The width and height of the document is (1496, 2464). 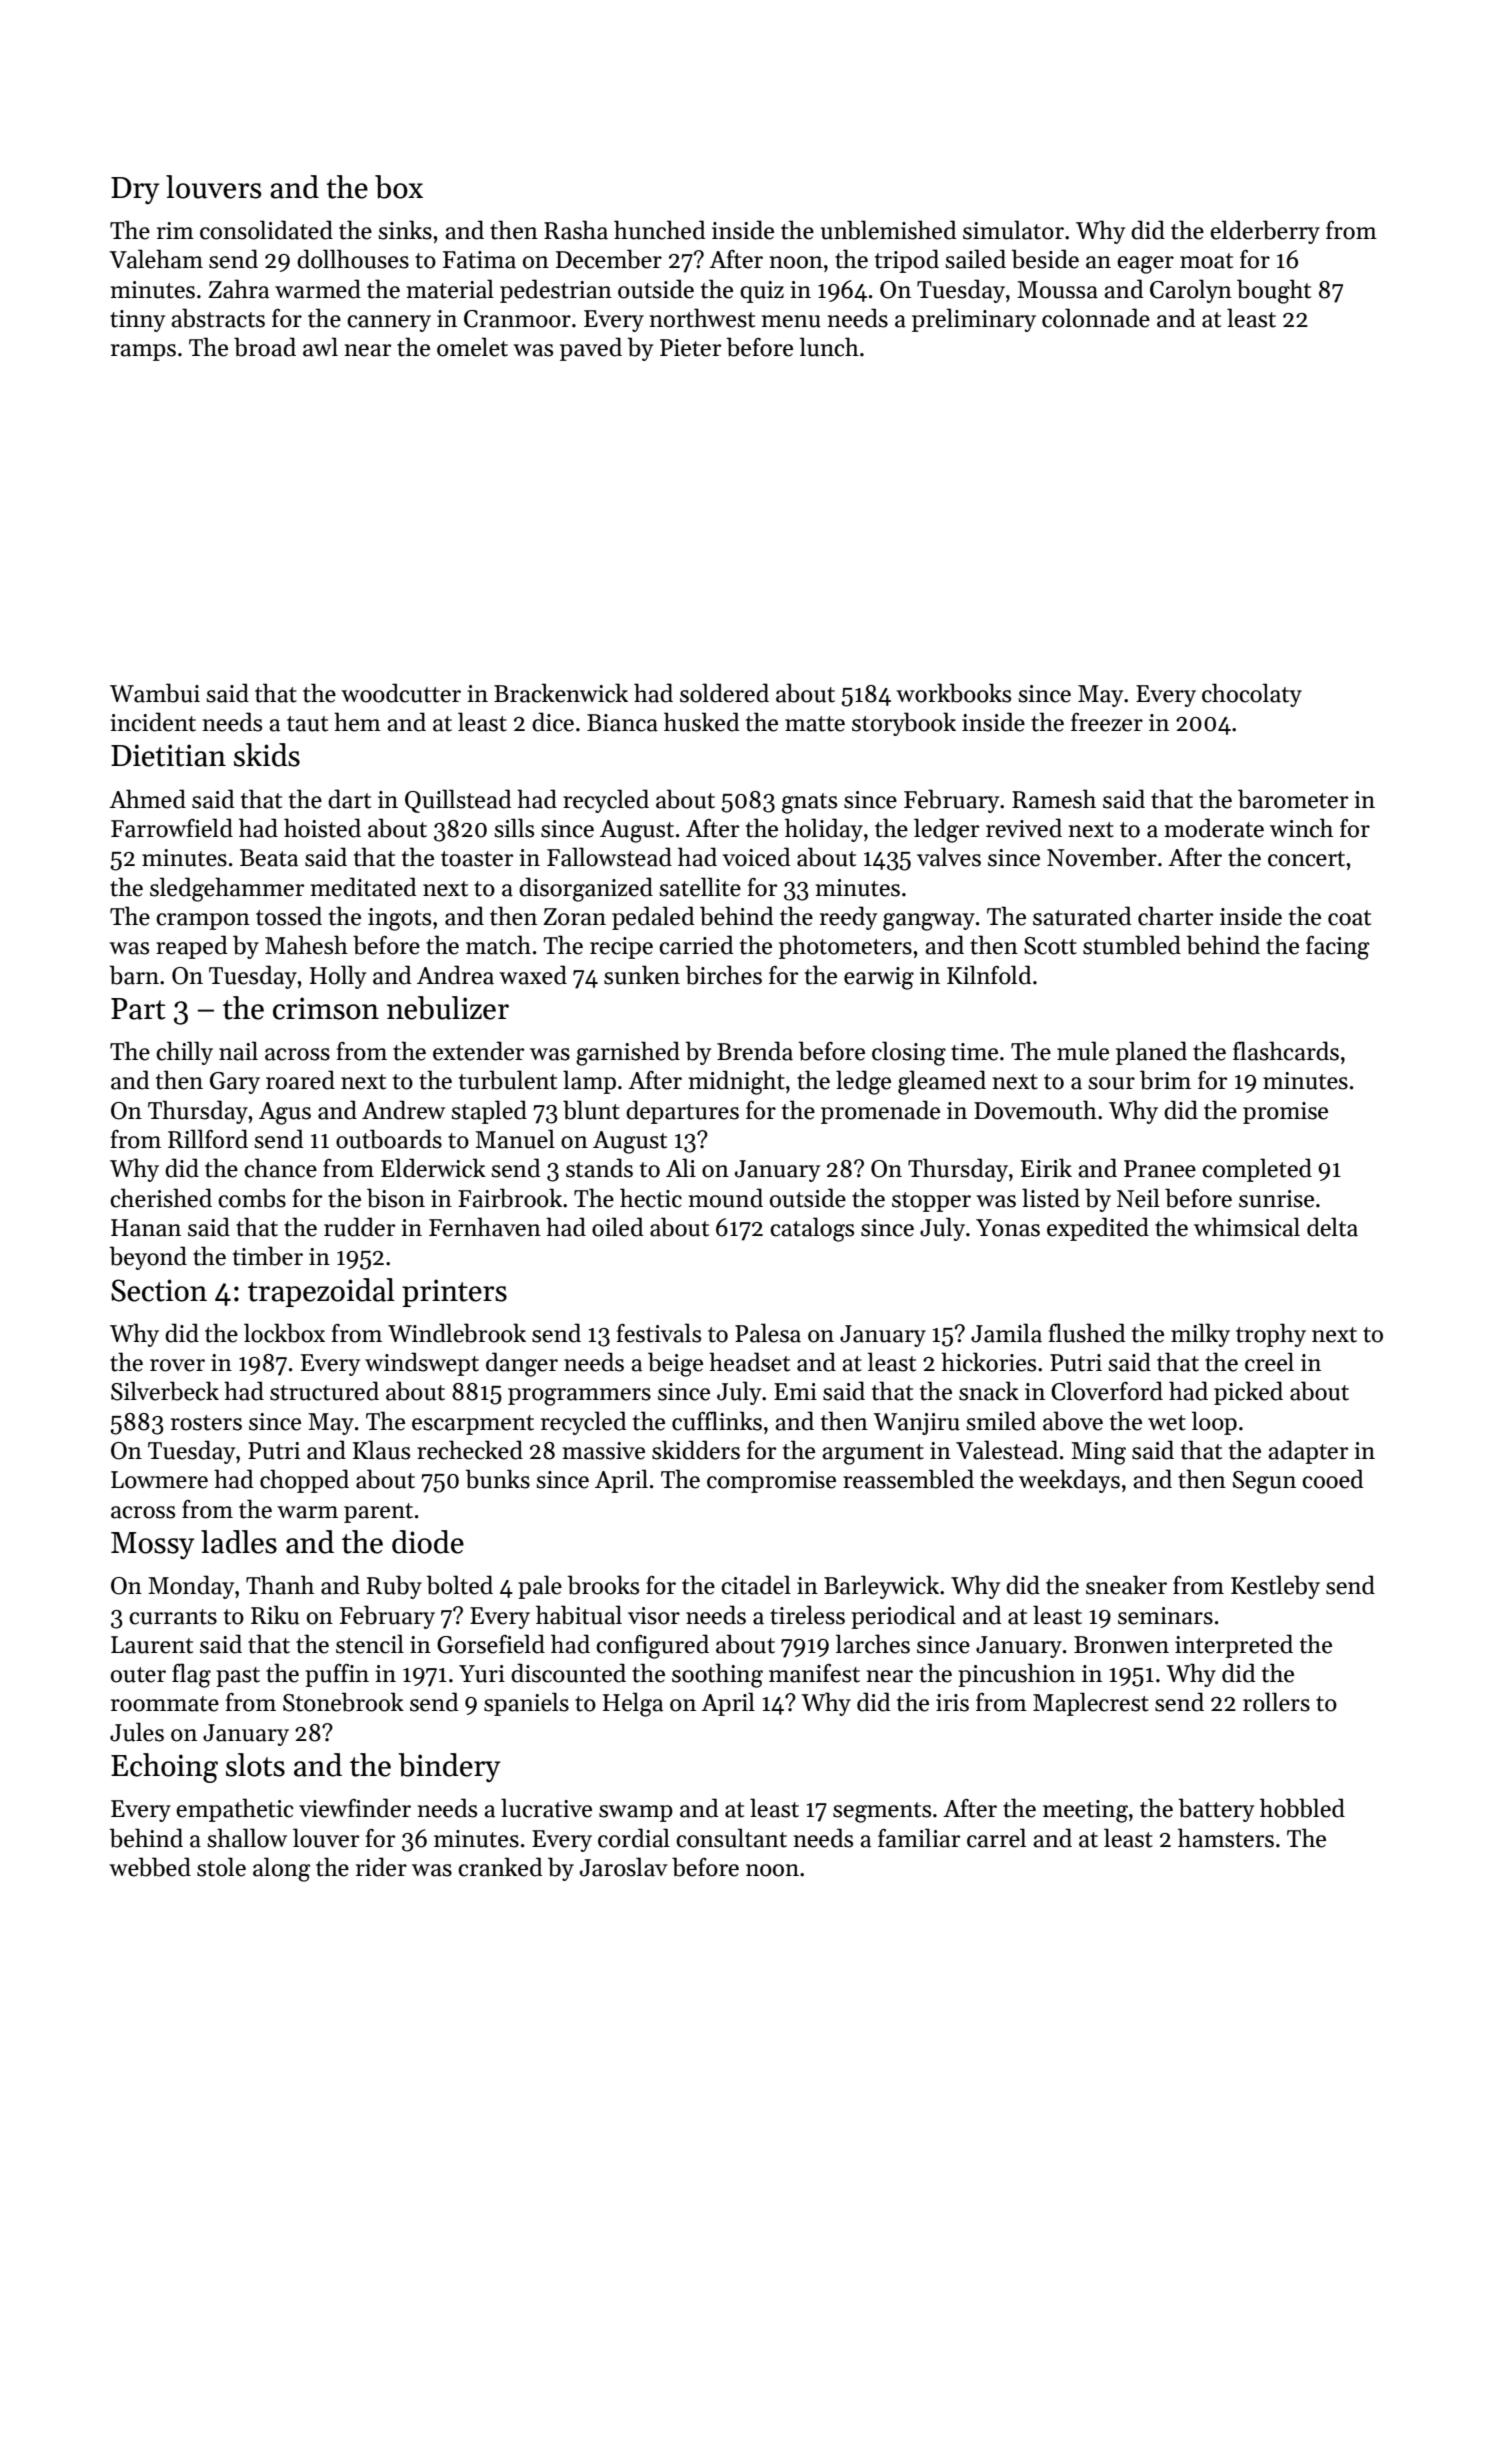 I want to click on gnats, so click(x=809, y=803).
